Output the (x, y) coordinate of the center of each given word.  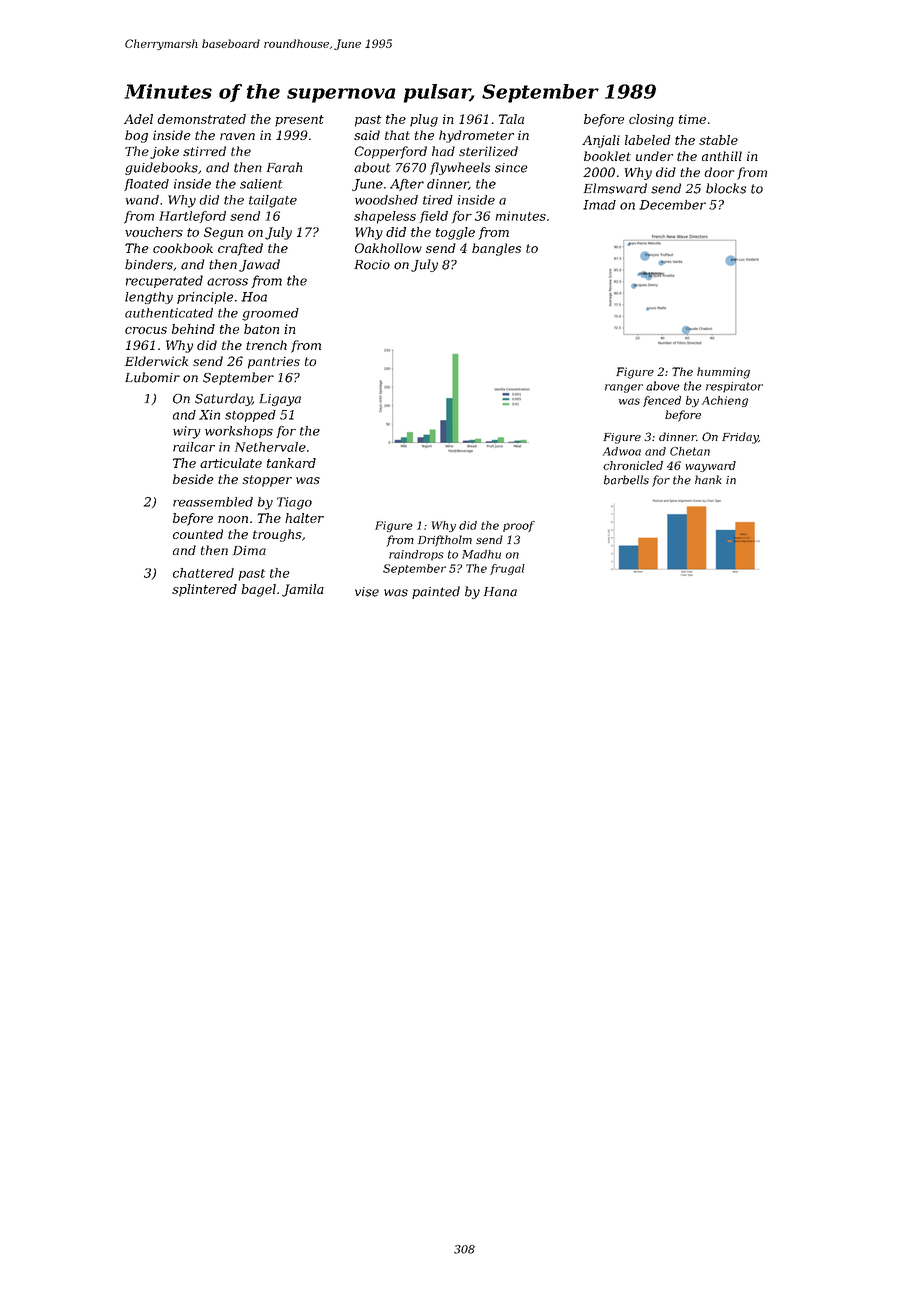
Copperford (391, 152)
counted (198, 534)
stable (718, 140)
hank (708, 480)
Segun (223, 233)
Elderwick (156, 361)
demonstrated (201, 119)
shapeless (385, 217)
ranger (624, 388)
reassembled (213, 502)
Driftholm (445, 541)
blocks (726, 188)
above (663, 386)
